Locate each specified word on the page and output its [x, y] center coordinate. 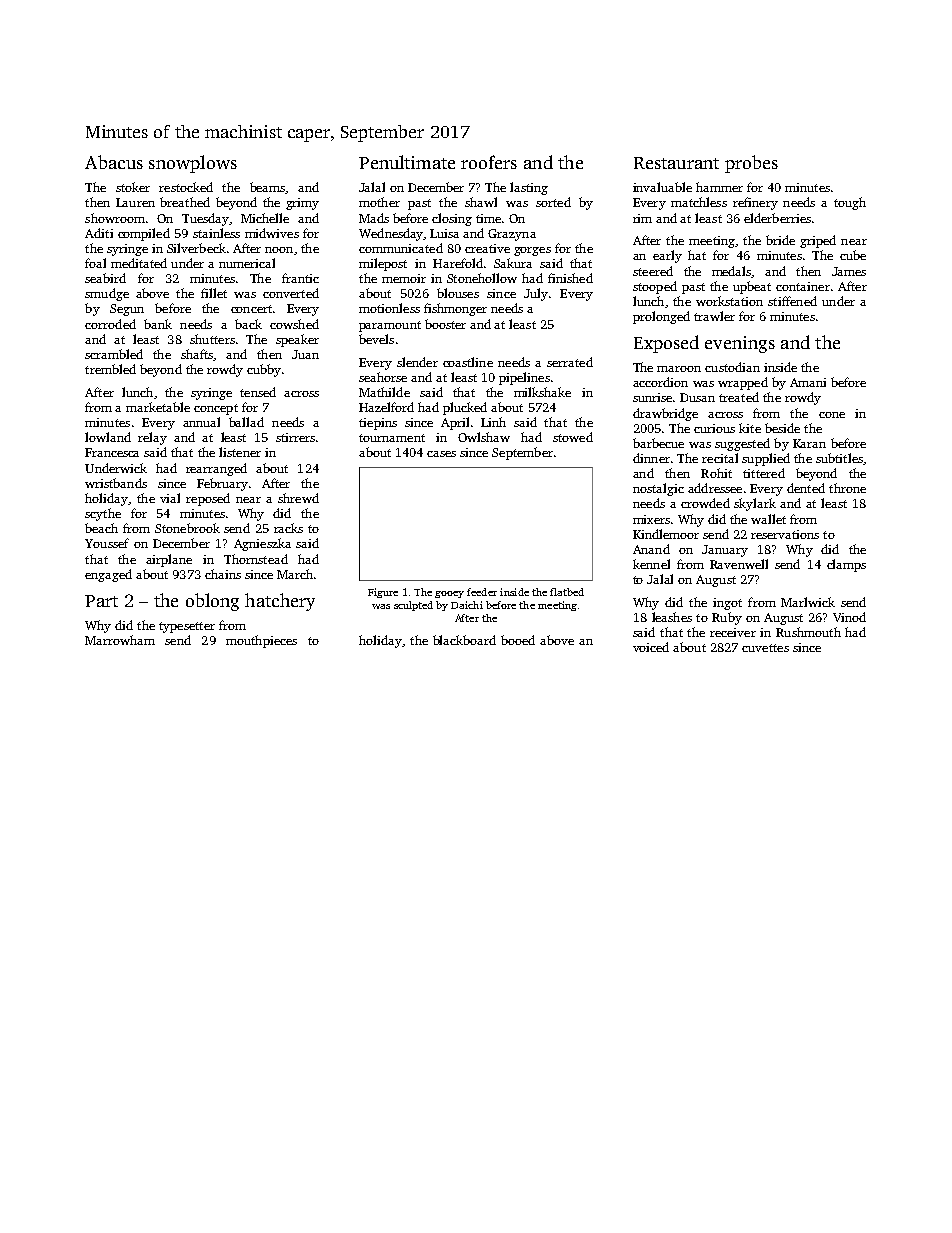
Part [101, 601]
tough [850, 203]
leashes [672, 617]
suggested [742, 444]
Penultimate [407, 162]
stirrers [295, 437]
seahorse [383, 377]
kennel [651, 564]
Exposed [666, 344]
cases [441, 454]
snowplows [193, 164]
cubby [264, 370]
